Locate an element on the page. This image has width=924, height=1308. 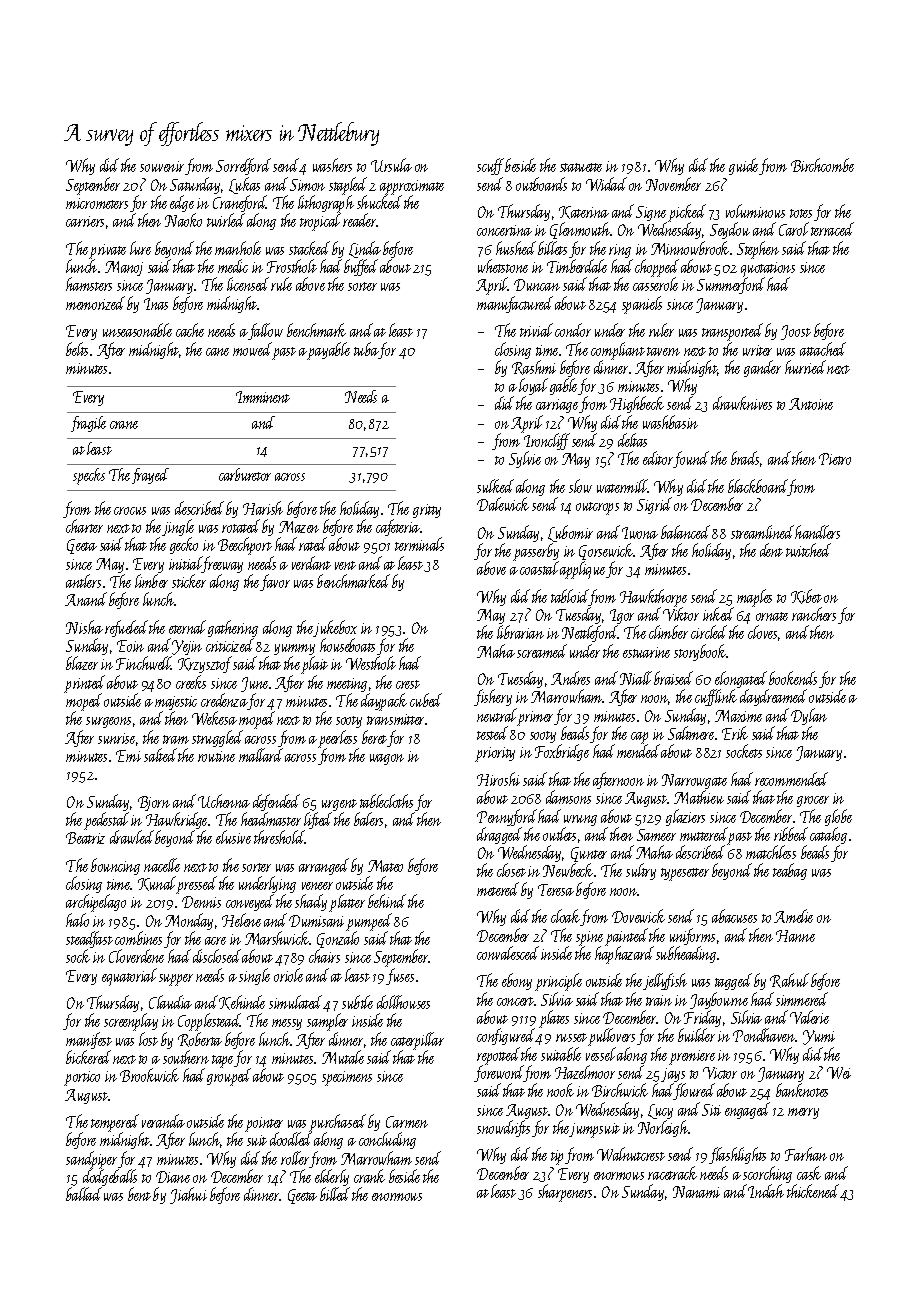
twitched is located at coordinates (808, 550).
